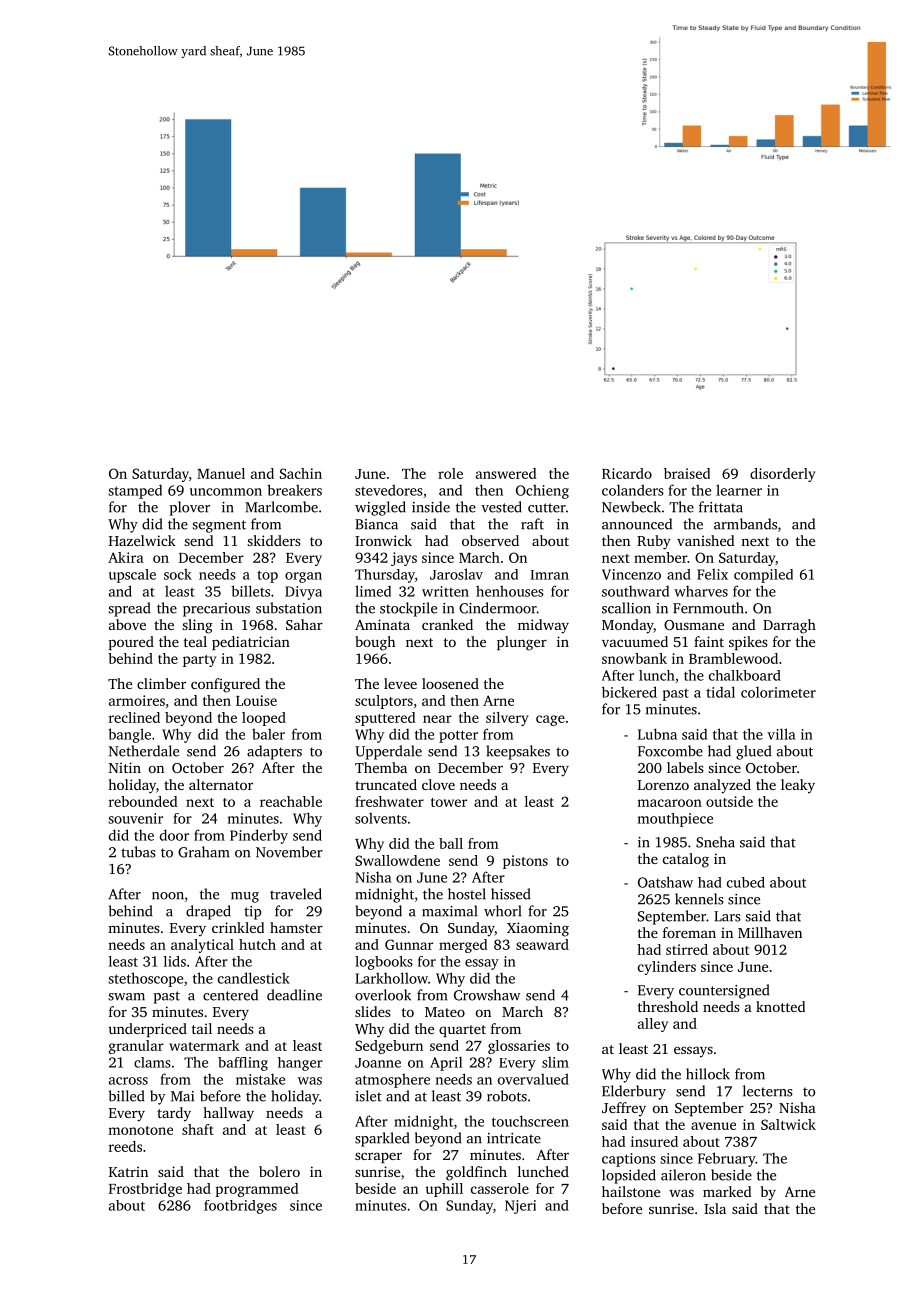  Describe the element at coordinates (768, 1091) in the page. I see `lecterns` at that location.
